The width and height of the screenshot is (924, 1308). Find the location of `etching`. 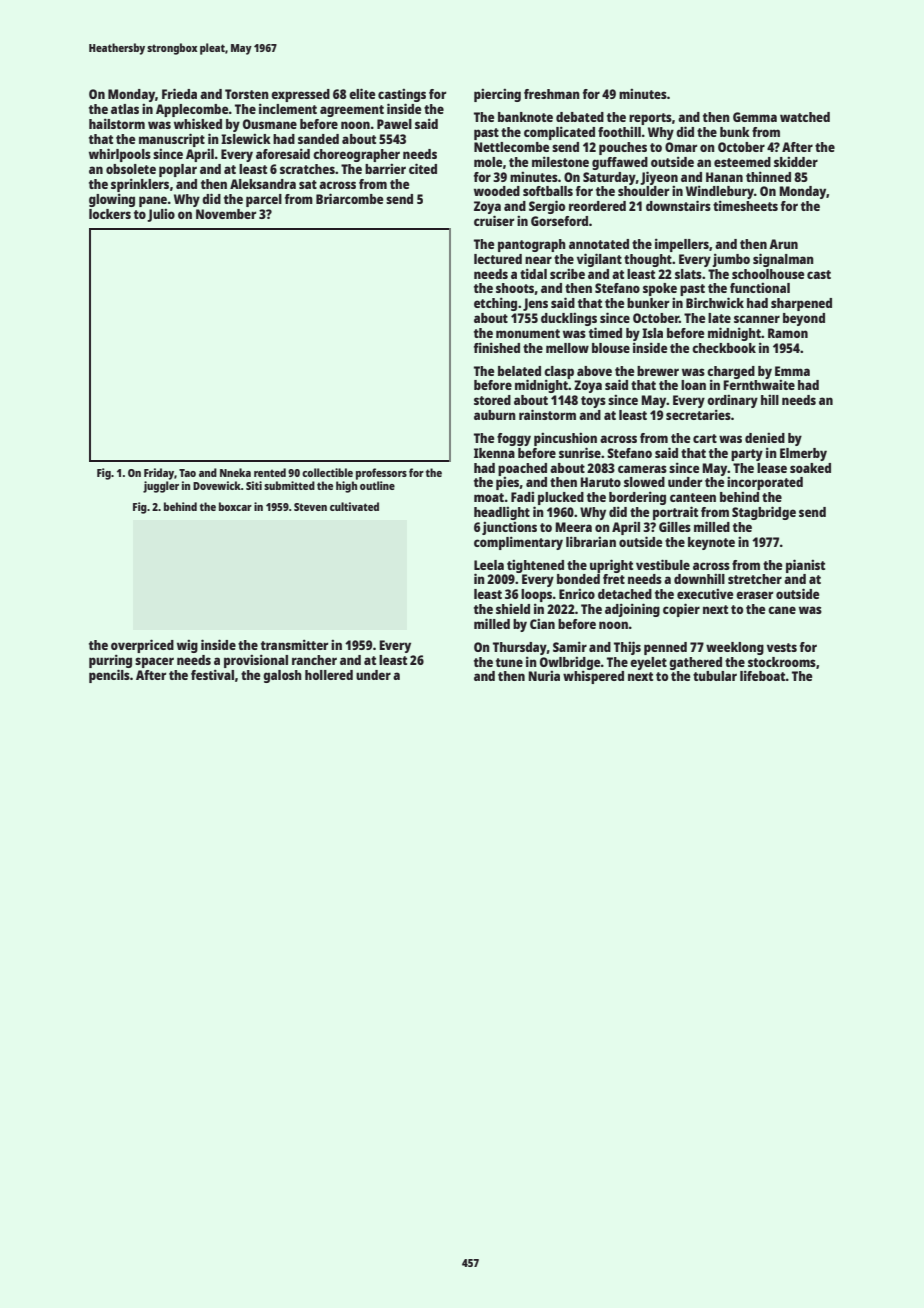

etching is located at coordinates (495, 304).
